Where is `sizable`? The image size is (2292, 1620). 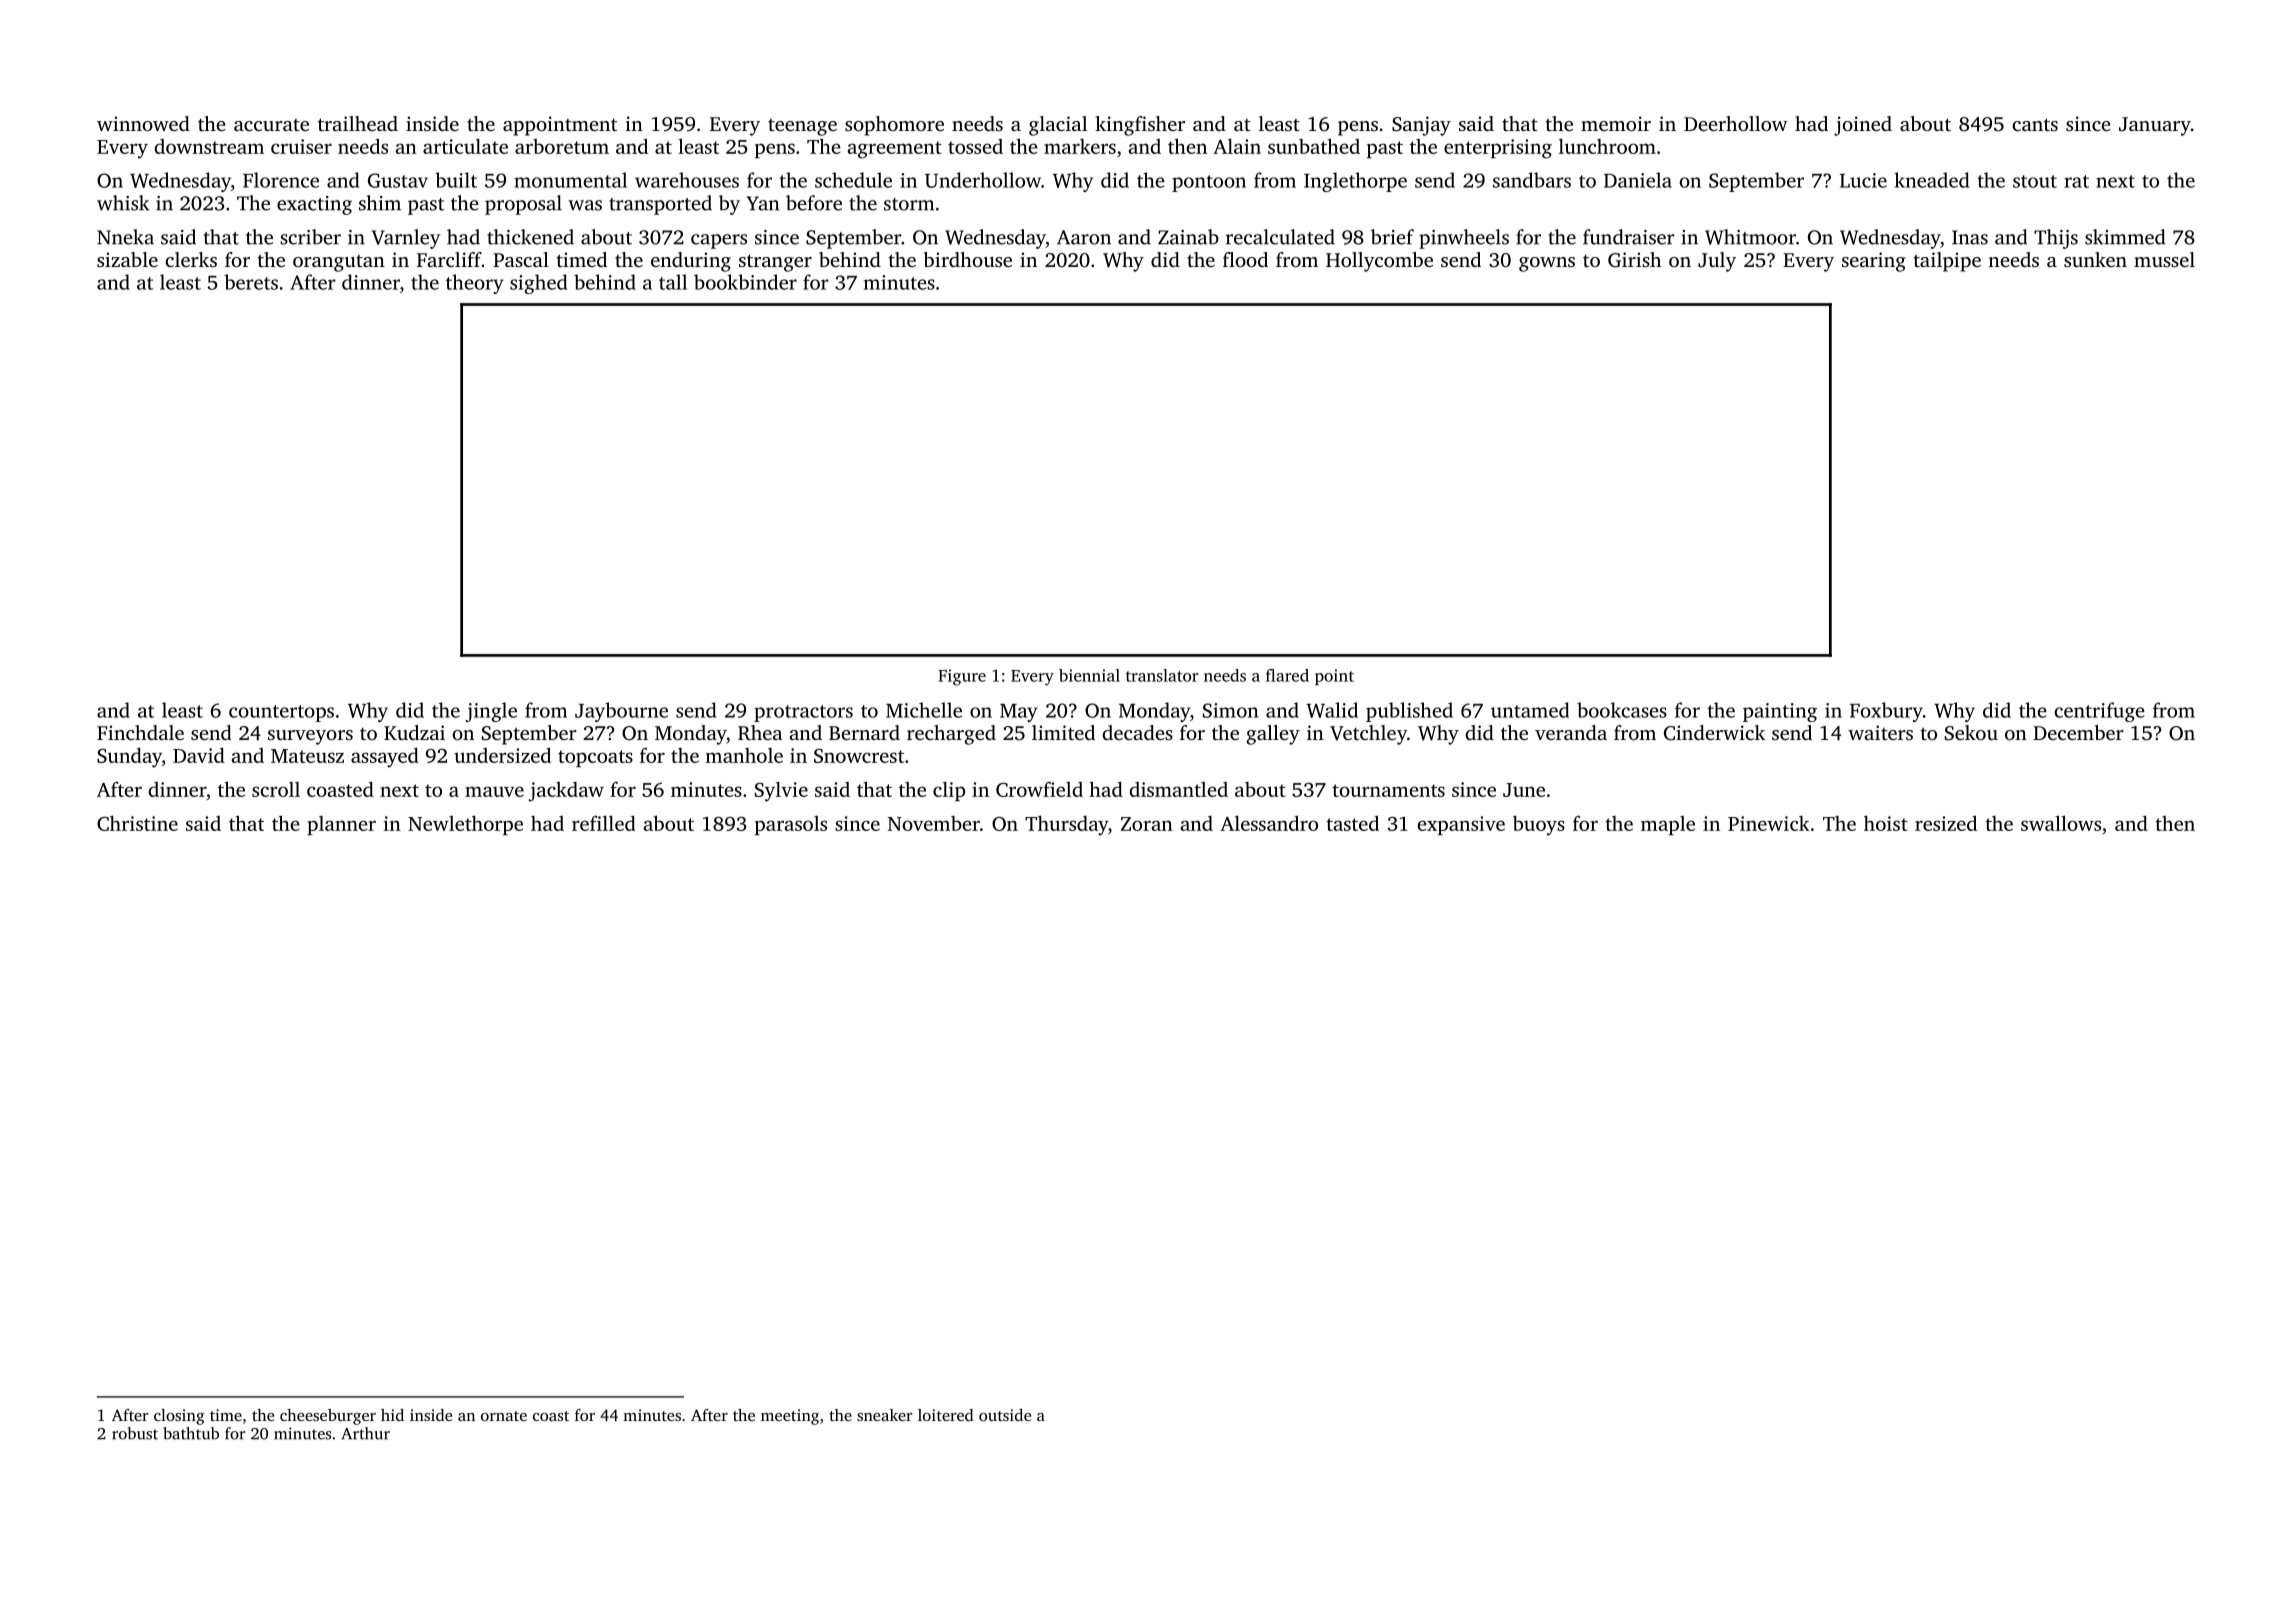
sizable is located at coordinates (127, 259).
